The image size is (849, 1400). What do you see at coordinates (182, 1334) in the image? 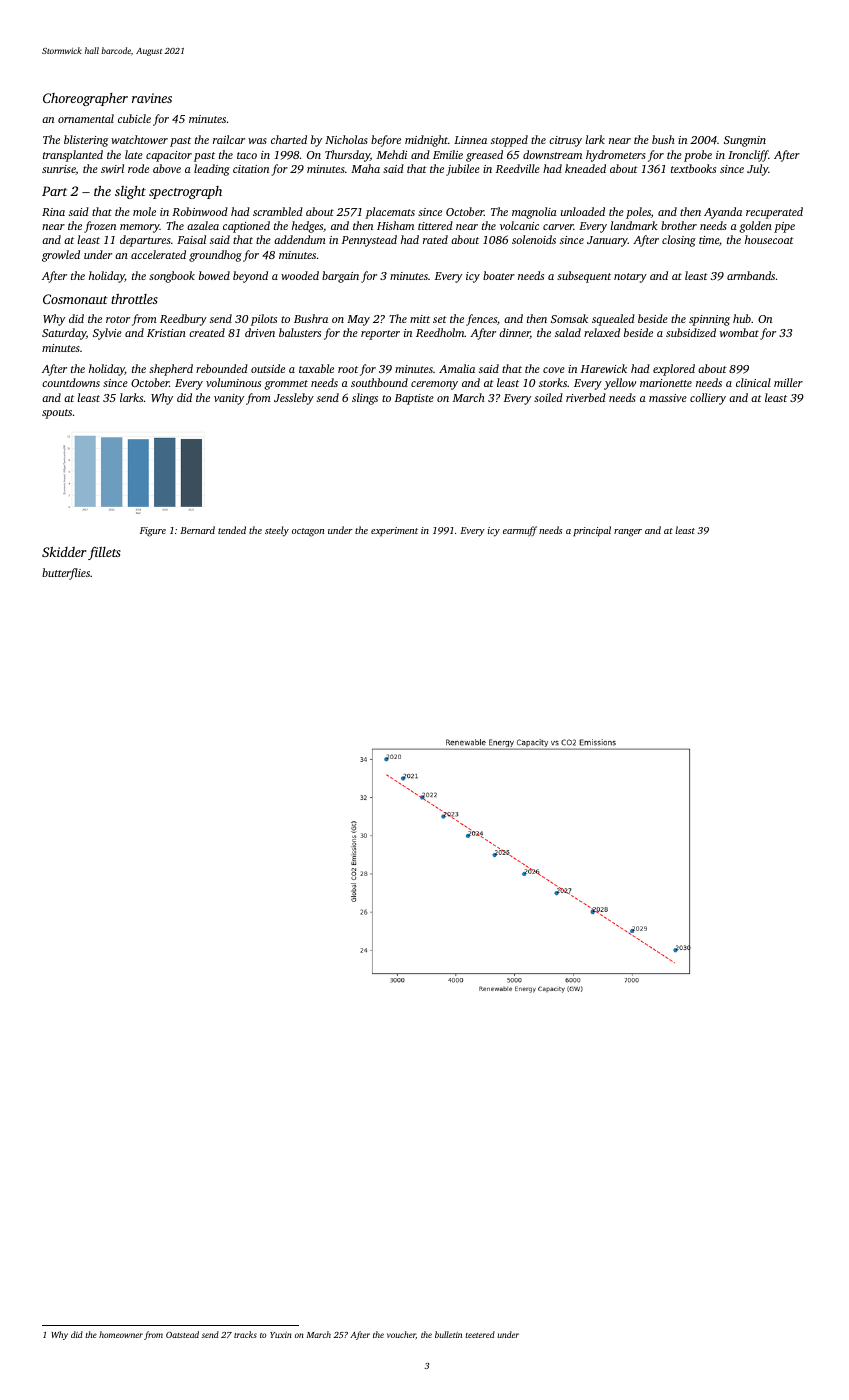
I see `Oatstead` at bounding box center [182, 1334].
